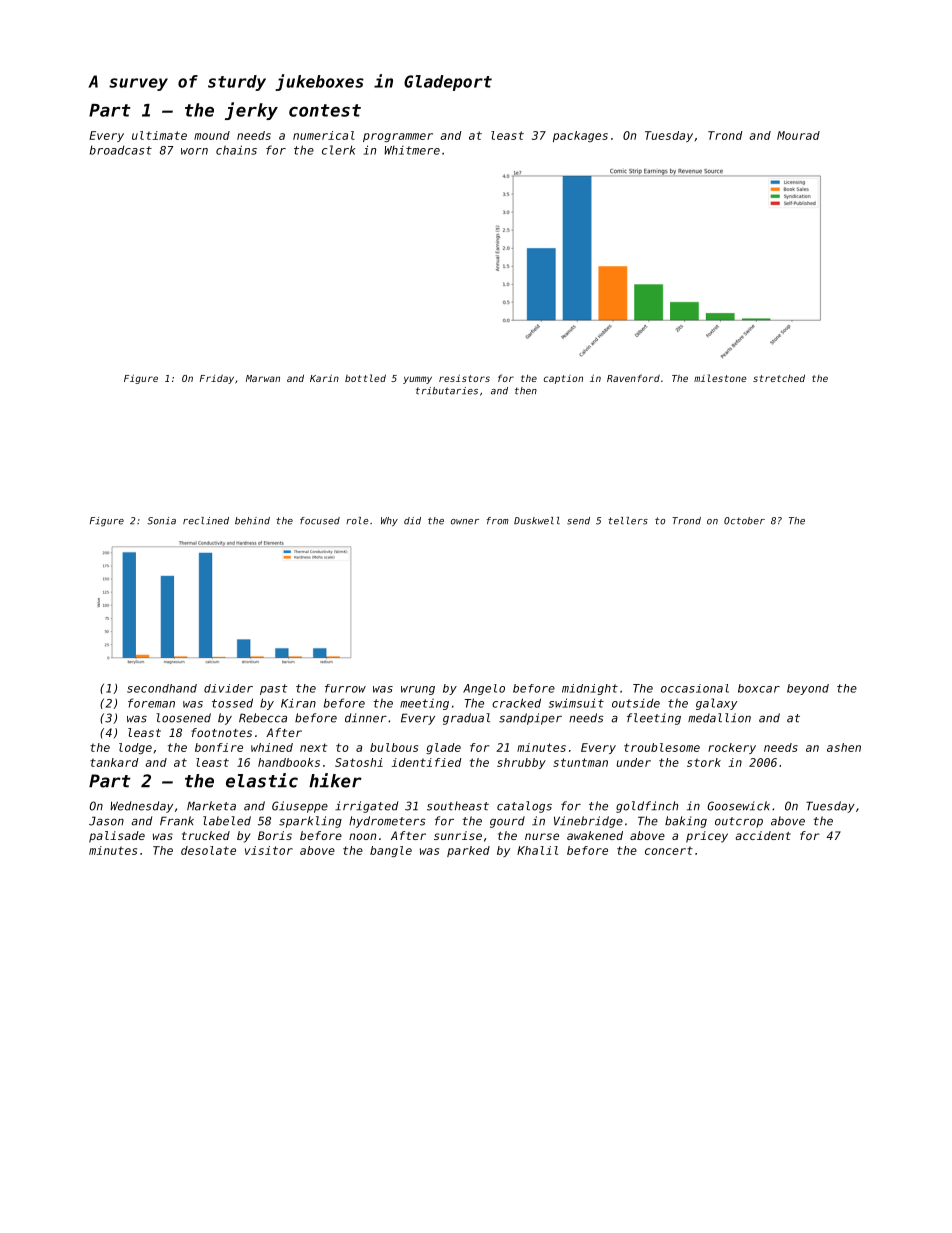  Describe the element at coordinates (808, 689) in the image. I see `beyond` at that location.
